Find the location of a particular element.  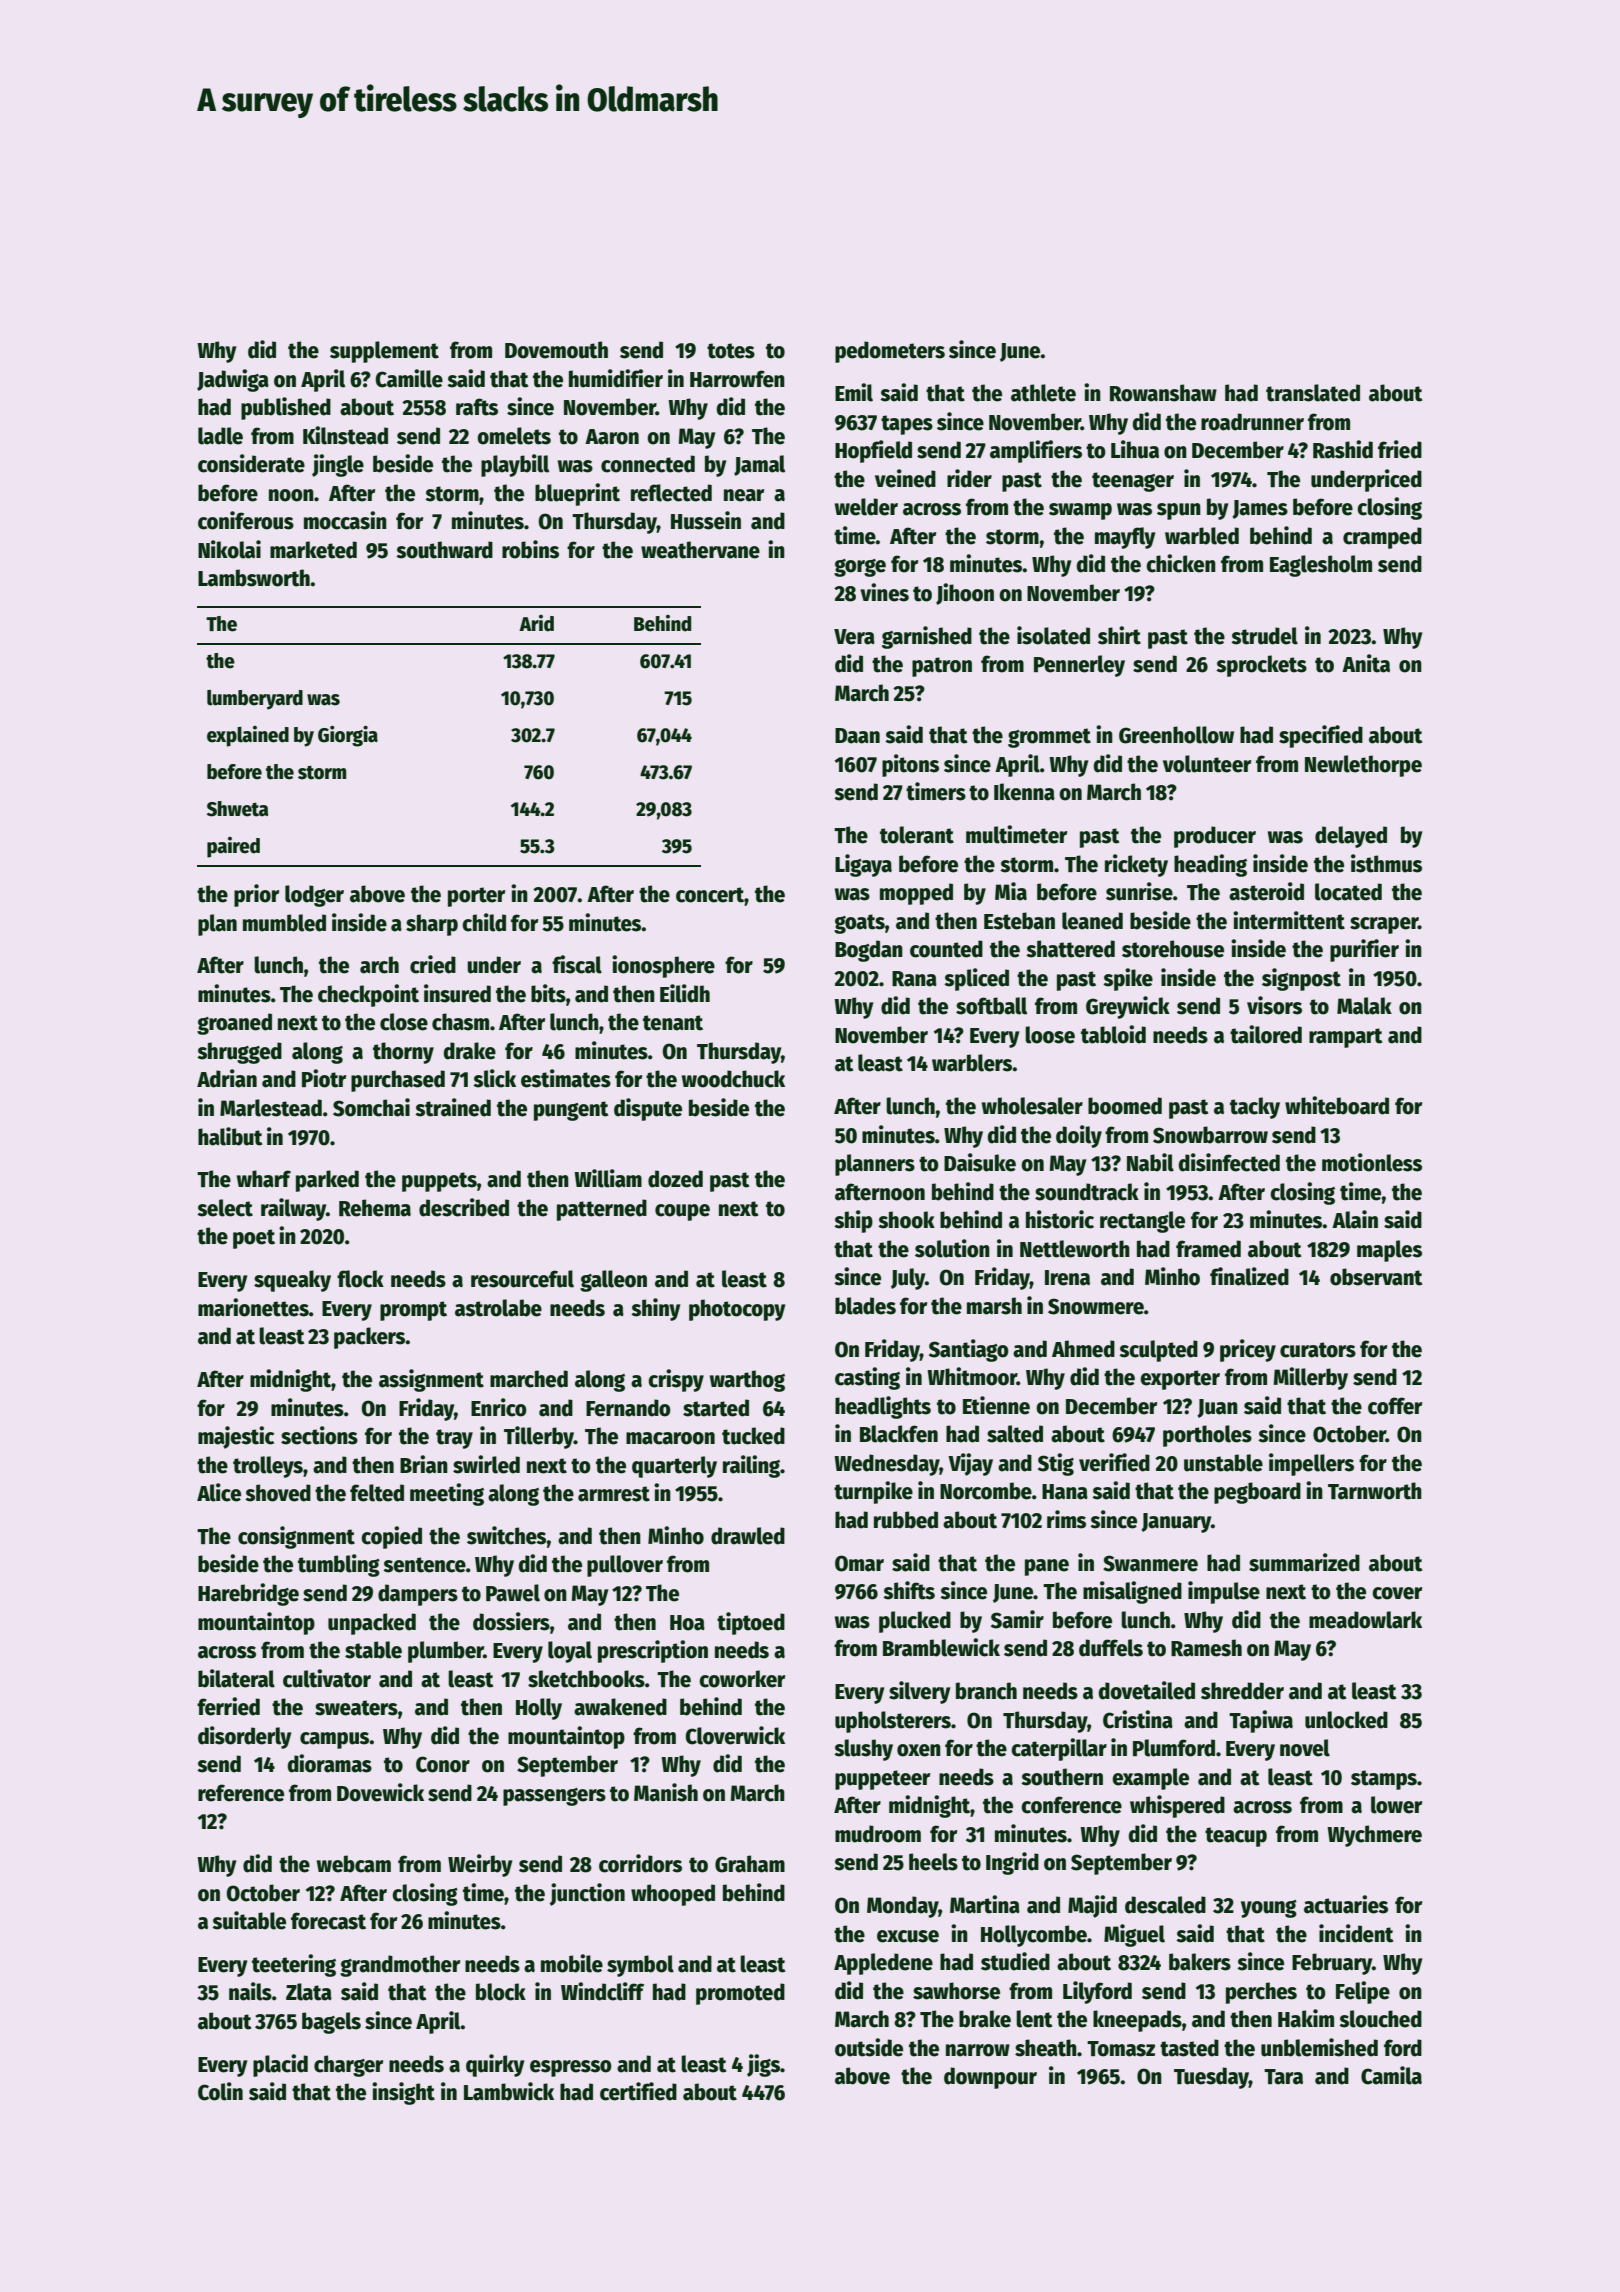

tailored is located at coordinates (1266, 1034).
